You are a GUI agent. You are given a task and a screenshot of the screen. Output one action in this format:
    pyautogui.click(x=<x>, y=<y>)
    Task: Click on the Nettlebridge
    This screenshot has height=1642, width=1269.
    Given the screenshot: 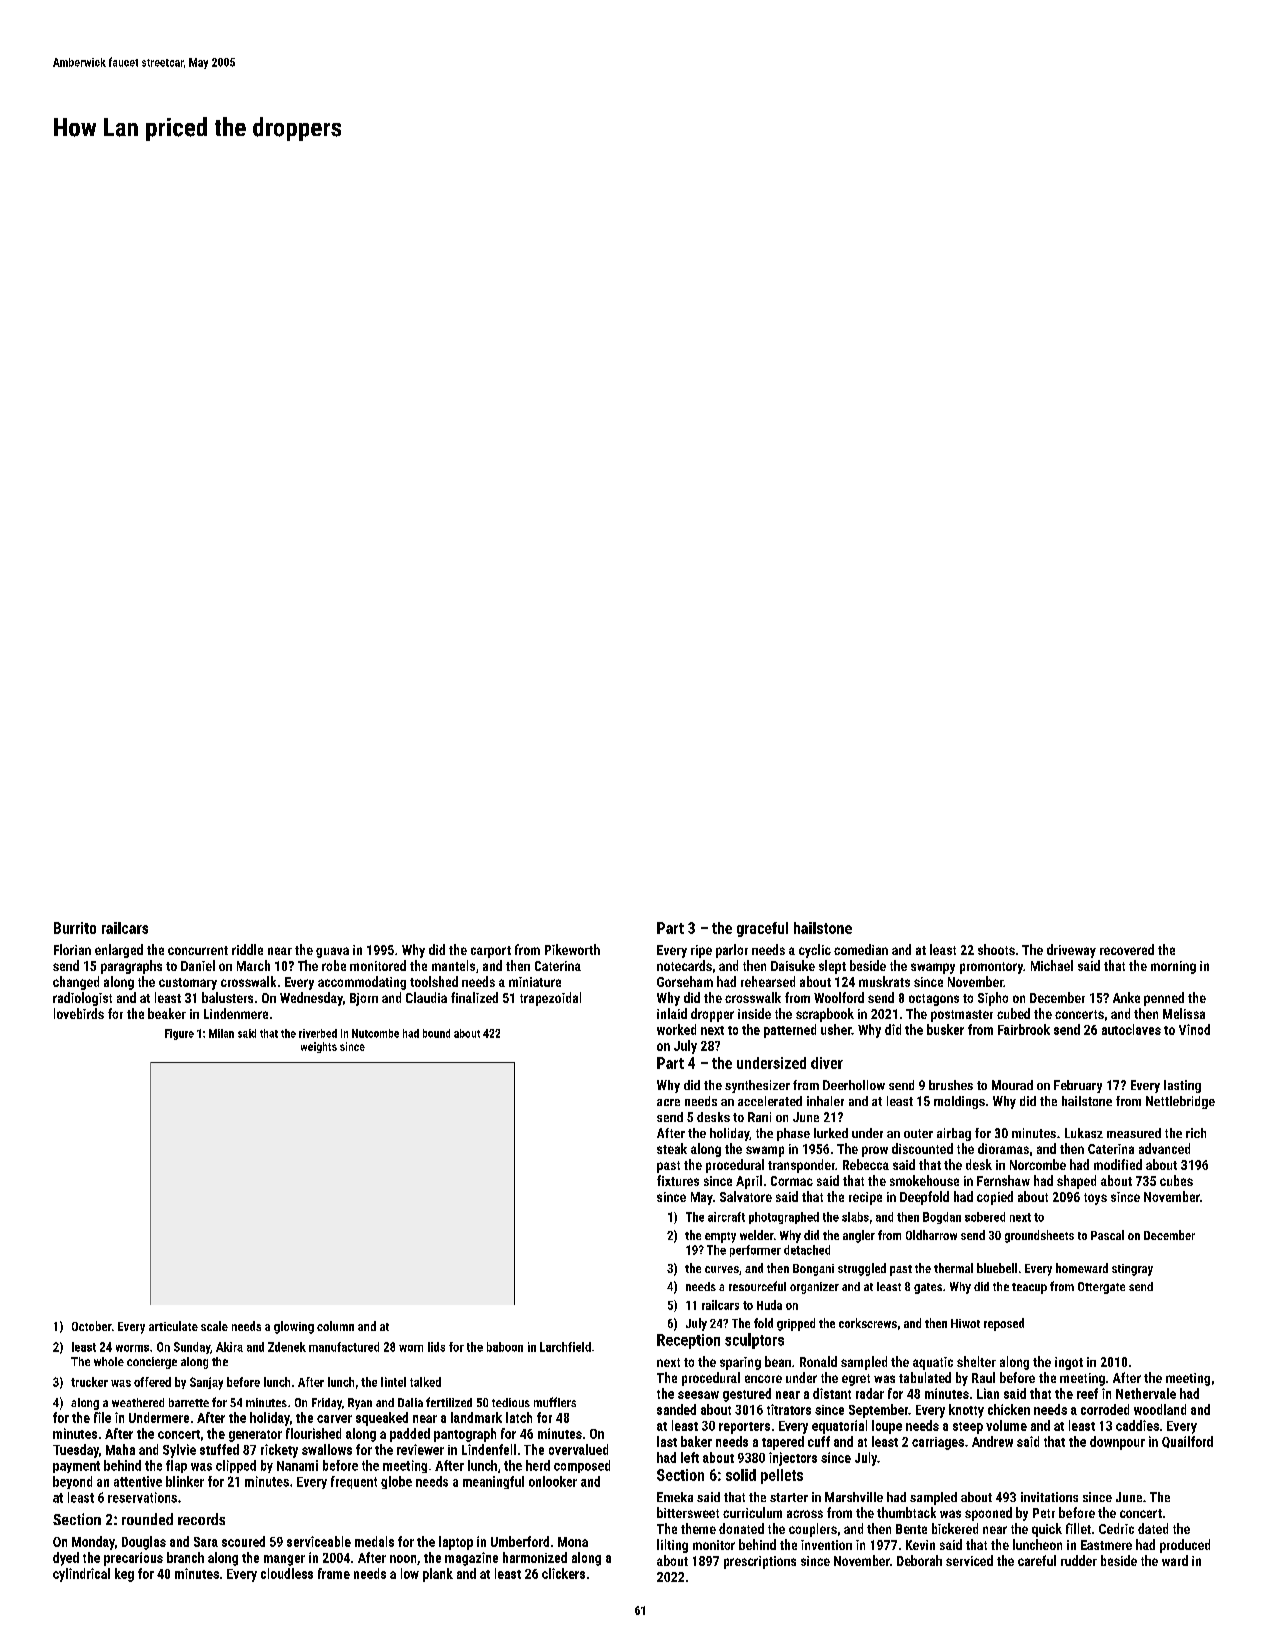 What is the action you would take?
    pyautogui.click(x=1180, y=1102)
